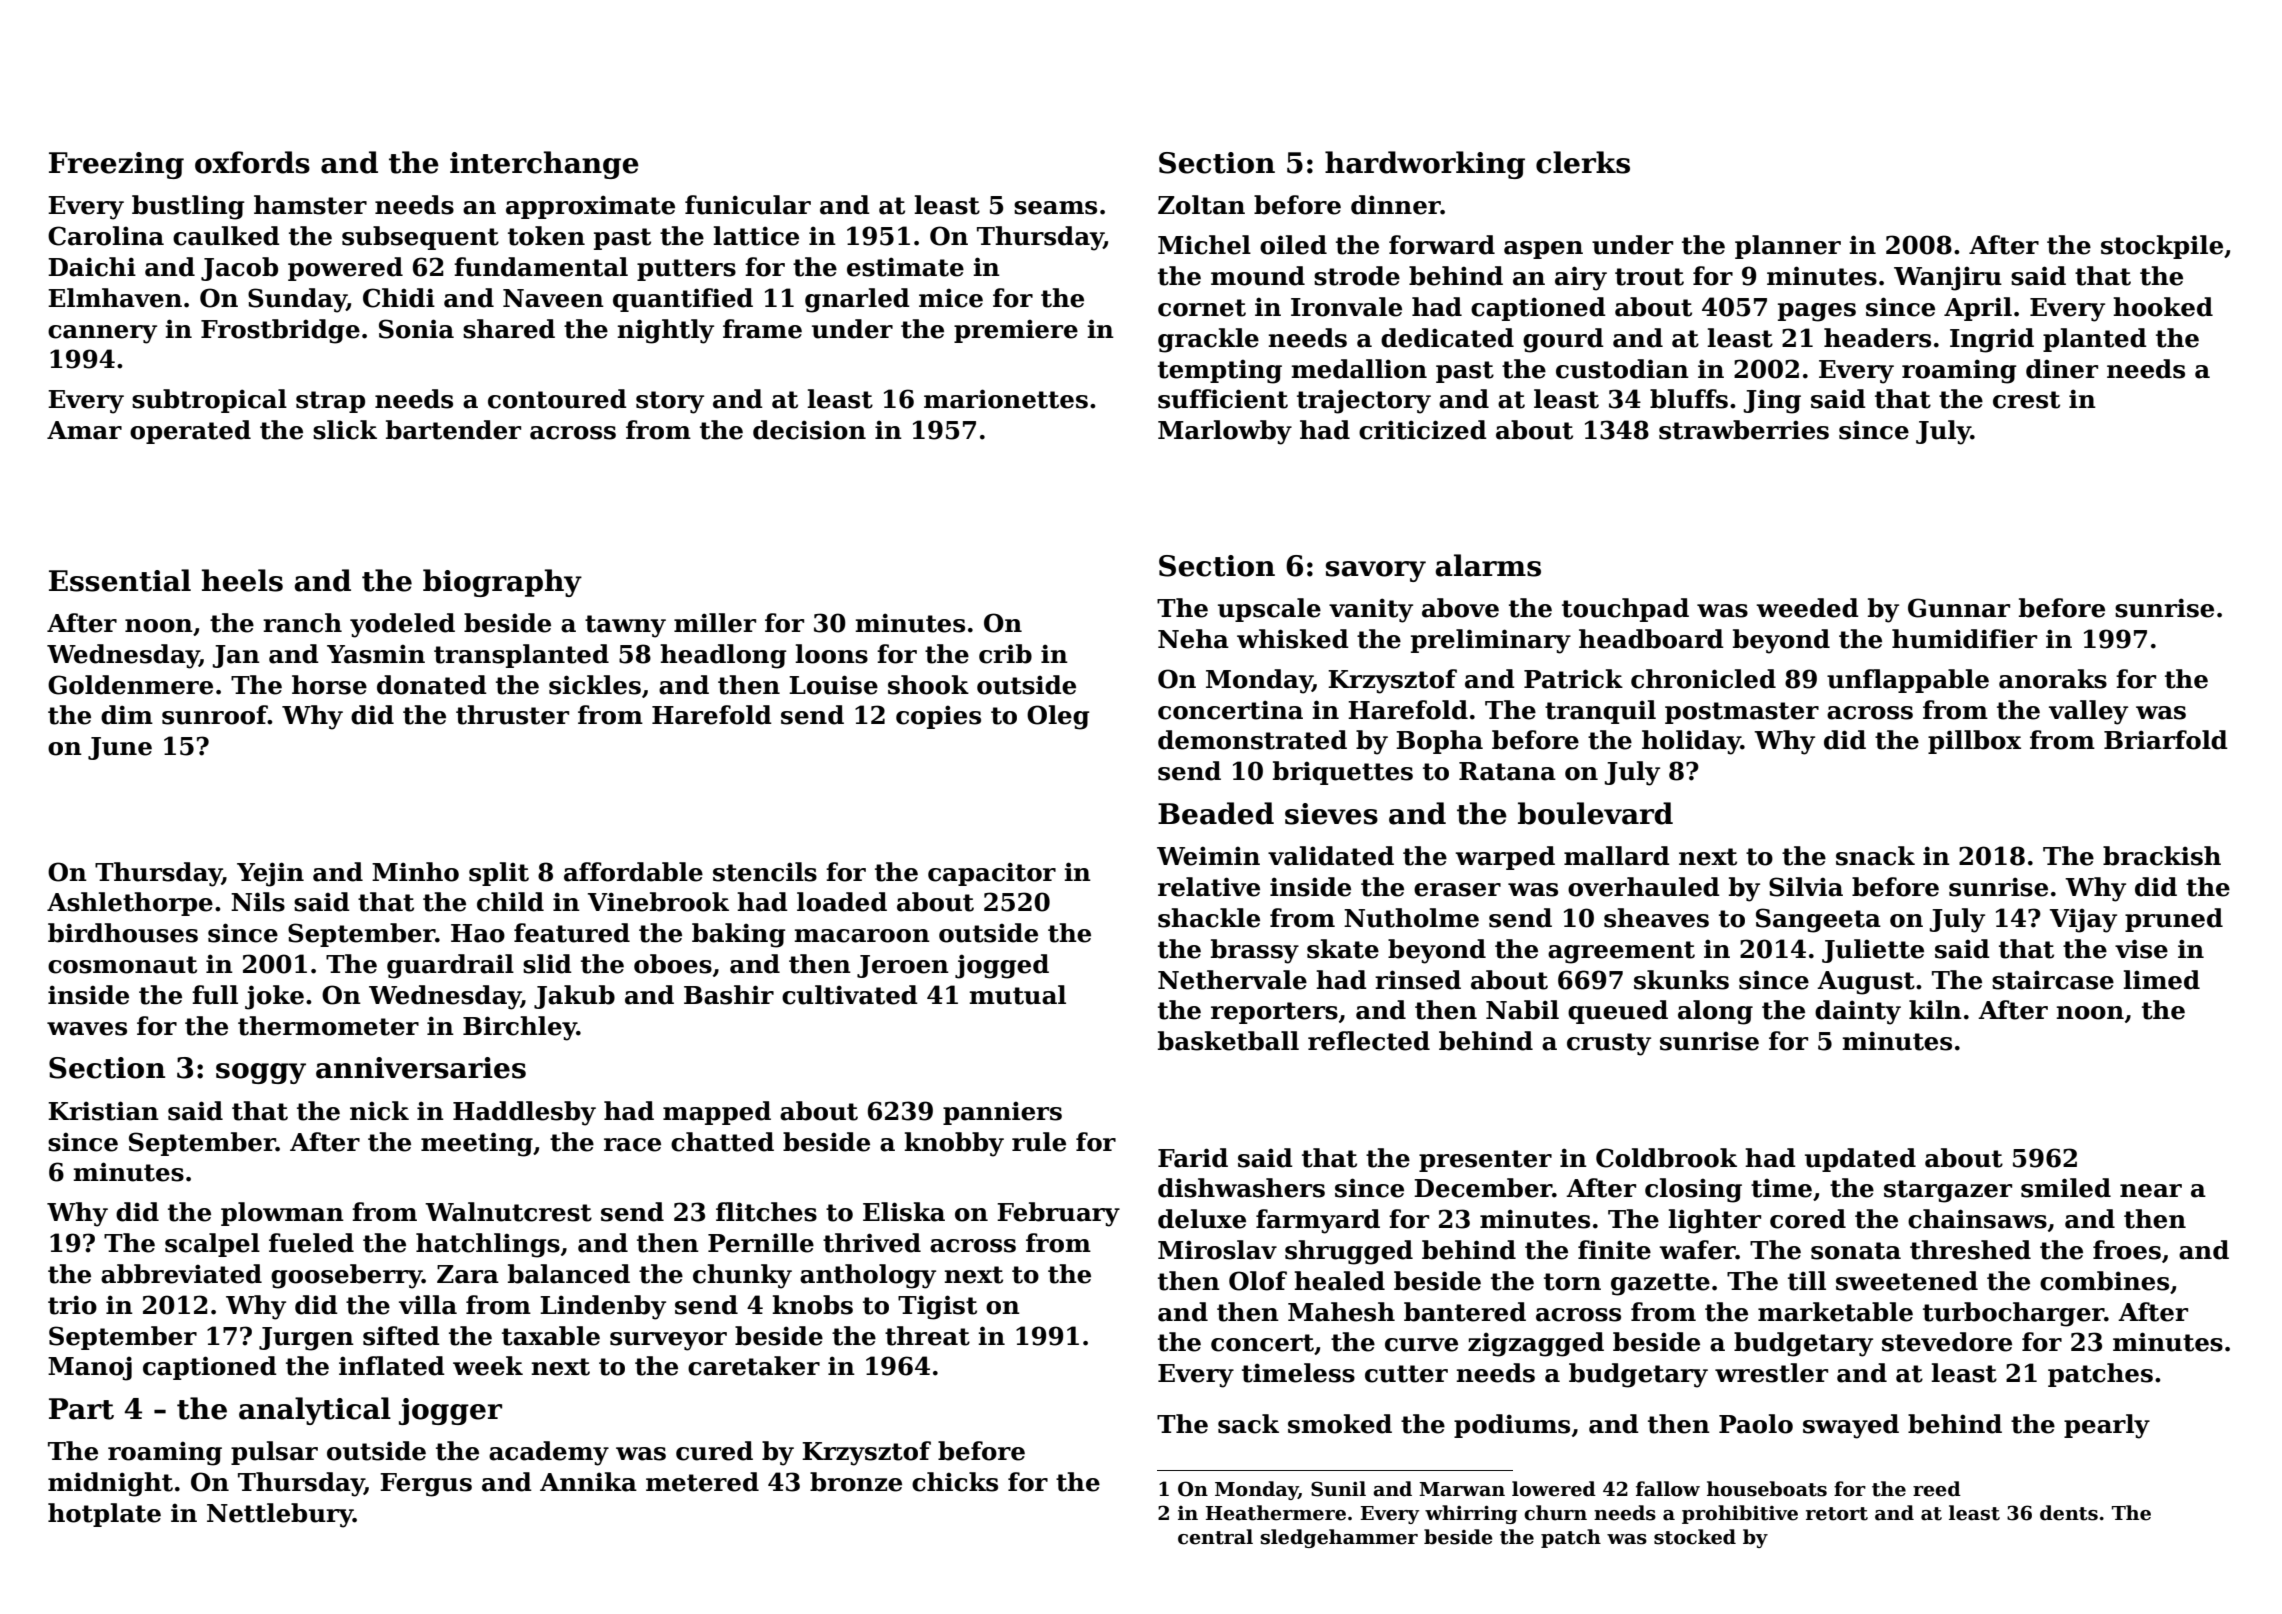 This screenshot has width=2282, height=1614. Describe the element at coordinates (1423, 430) in the screenshot. I see `criticized` at that location.
